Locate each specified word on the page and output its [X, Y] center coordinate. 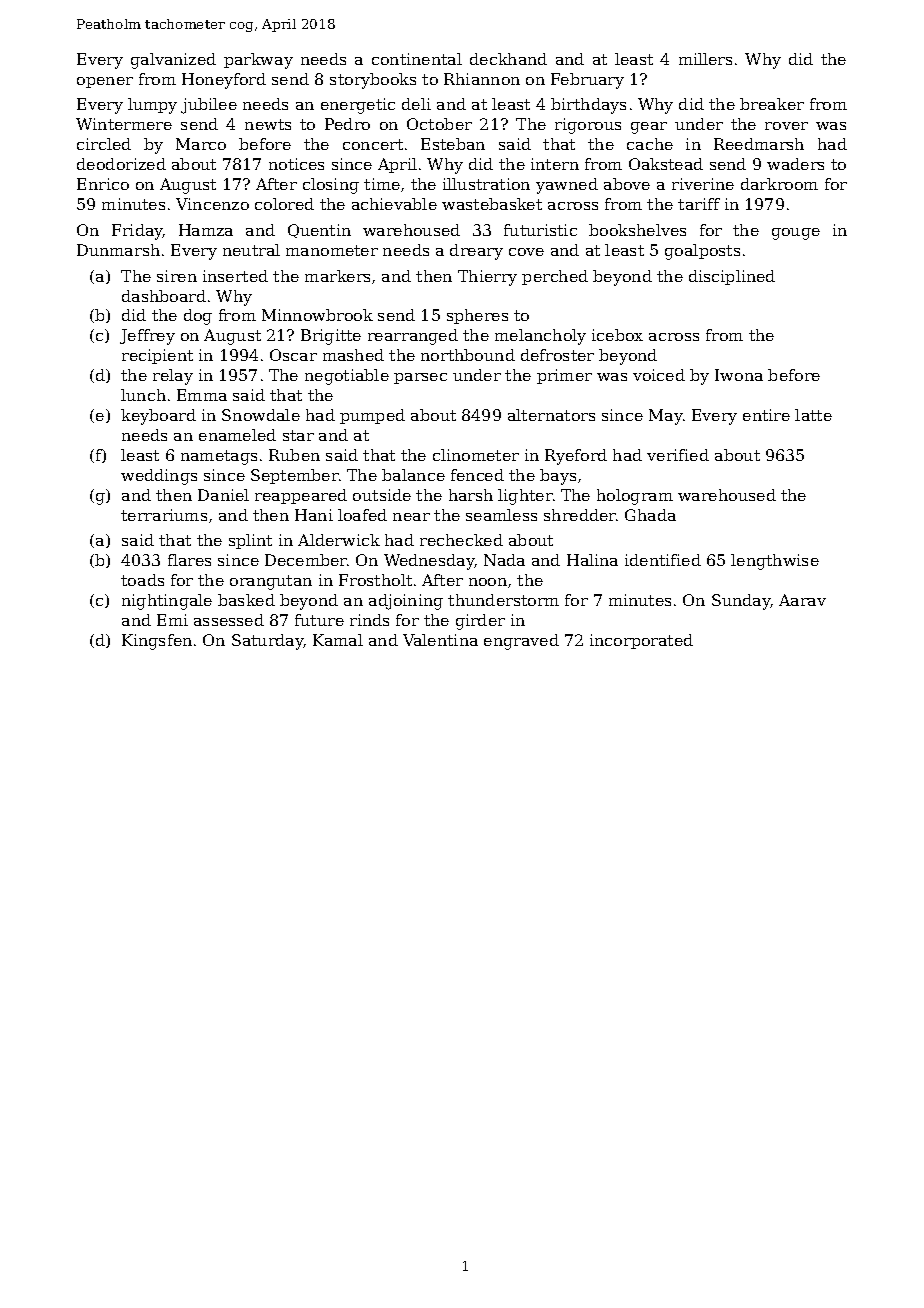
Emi [172, 620]
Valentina [440, 640]
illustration [486, 184]
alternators [551, 415]
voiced [659, 375]
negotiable [347, 377]
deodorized [121, 164]
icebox [617, 335]
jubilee [209, 106]
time [382, 184]
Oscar [293, 355]
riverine [703, 184]
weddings [159, 477]
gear [649, 128]
